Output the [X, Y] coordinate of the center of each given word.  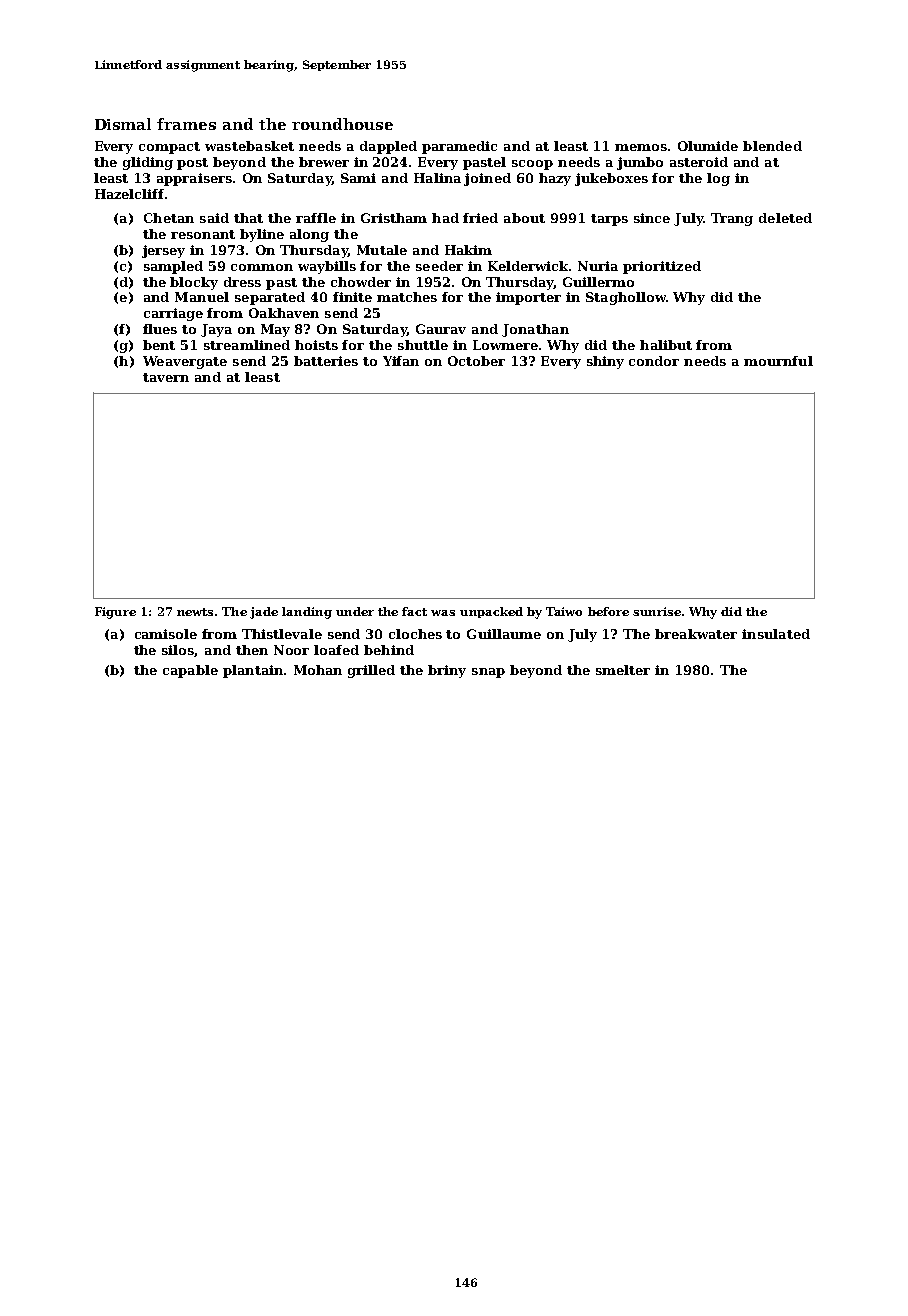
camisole [166, 634]
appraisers [194, 179]
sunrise [657, 611]
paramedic [459, 147]
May [275, 330]
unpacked [491, 612]
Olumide [708, 146]
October [476, 361]
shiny [605, 362]
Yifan [401, 361]
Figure [115, 613]
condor [654, 361]
